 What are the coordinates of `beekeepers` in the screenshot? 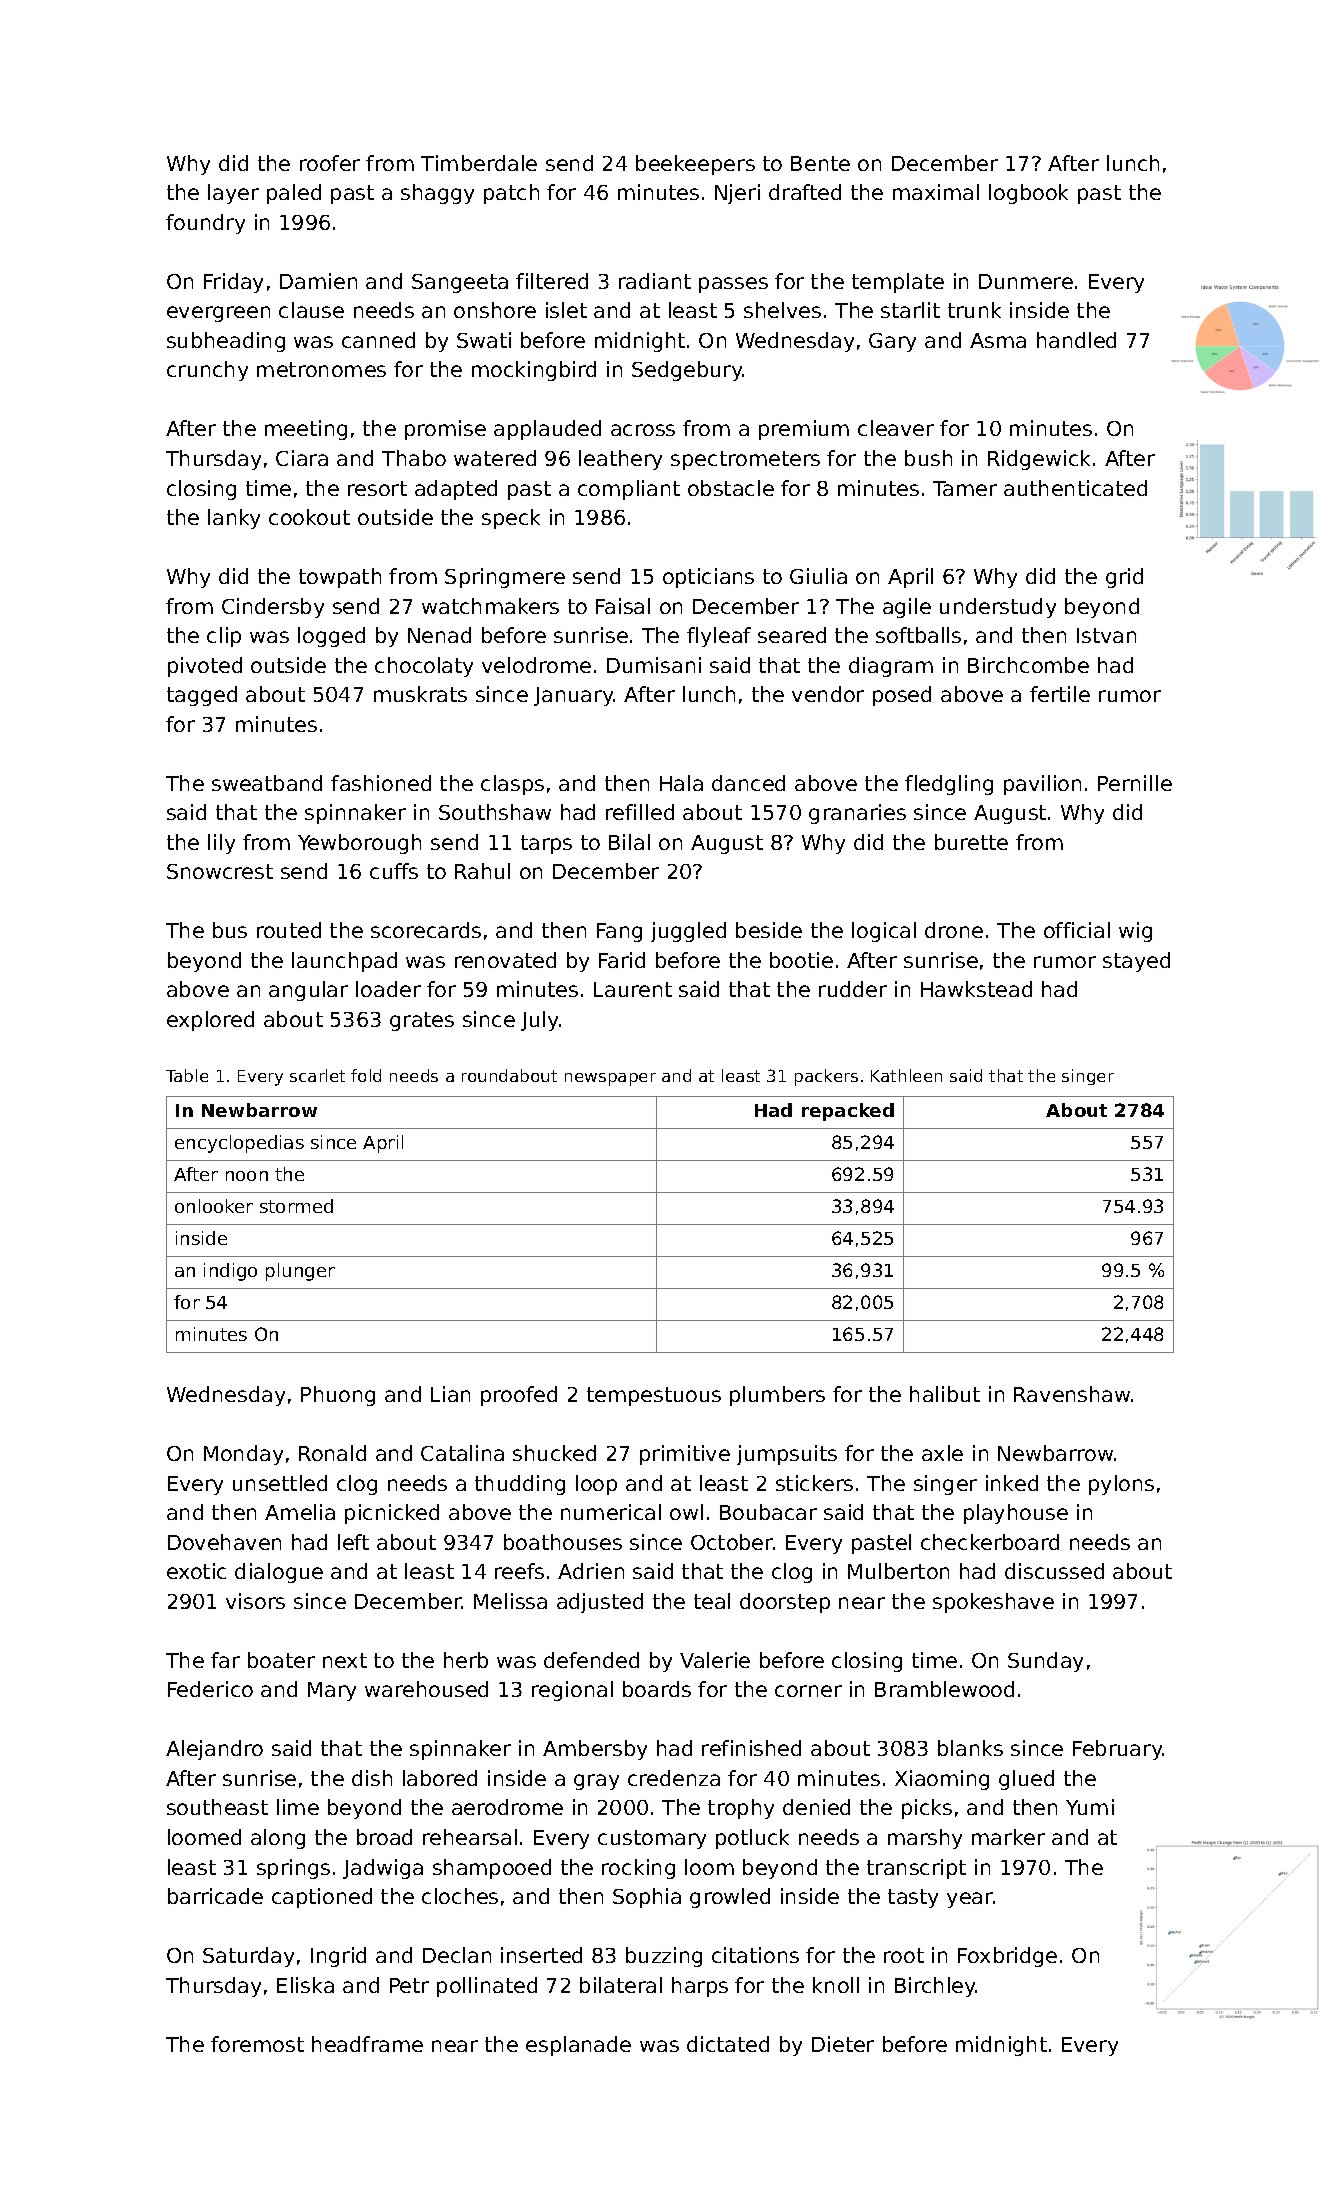 It's located at (695, 165).
